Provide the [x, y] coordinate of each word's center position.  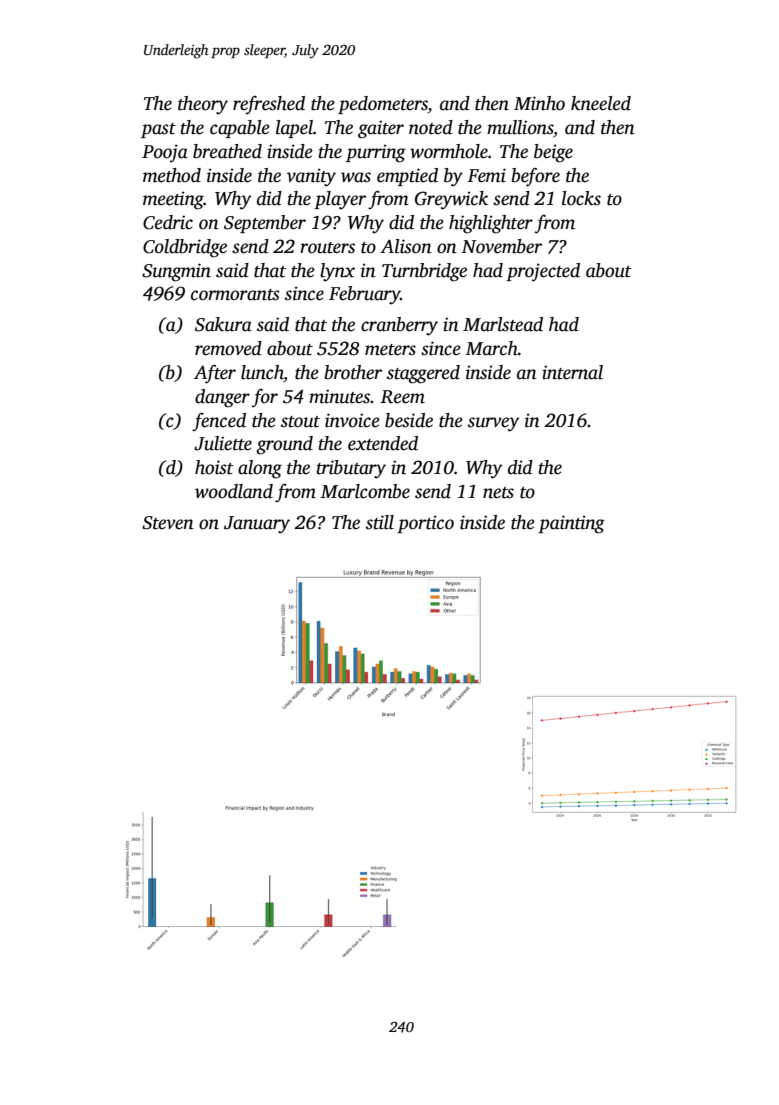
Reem [402, 397]
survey [493, 424]
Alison [406, 246]
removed [228, 348]
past [158, 130]
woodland [234, 491]
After [215, 374]
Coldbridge [185, 248]
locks [581, 198]
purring [376, 153]
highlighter [491, 224]
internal [572, 372]
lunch [262, 373]
